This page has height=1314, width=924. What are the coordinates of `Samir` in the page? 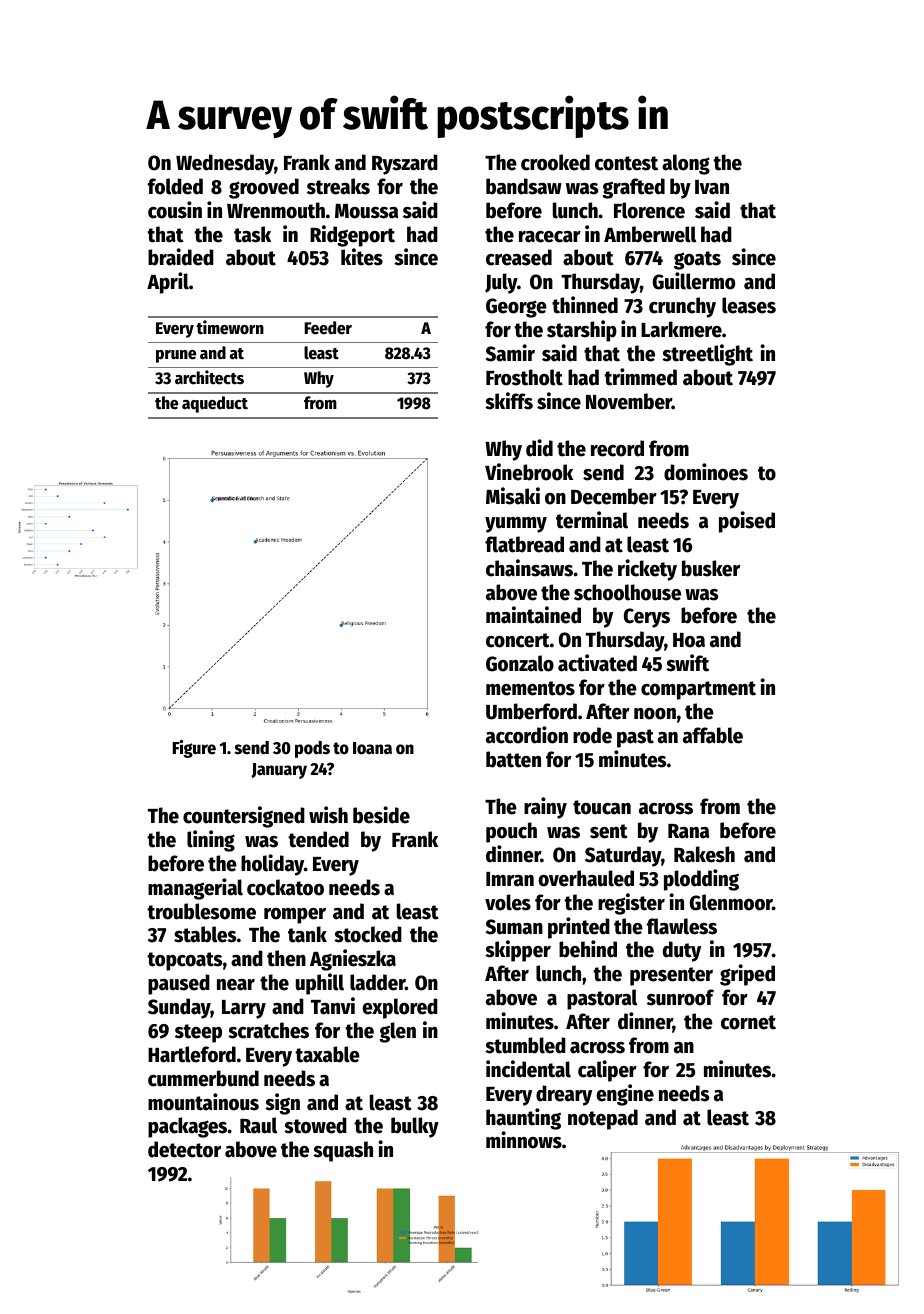 It's located at (510, 353).
